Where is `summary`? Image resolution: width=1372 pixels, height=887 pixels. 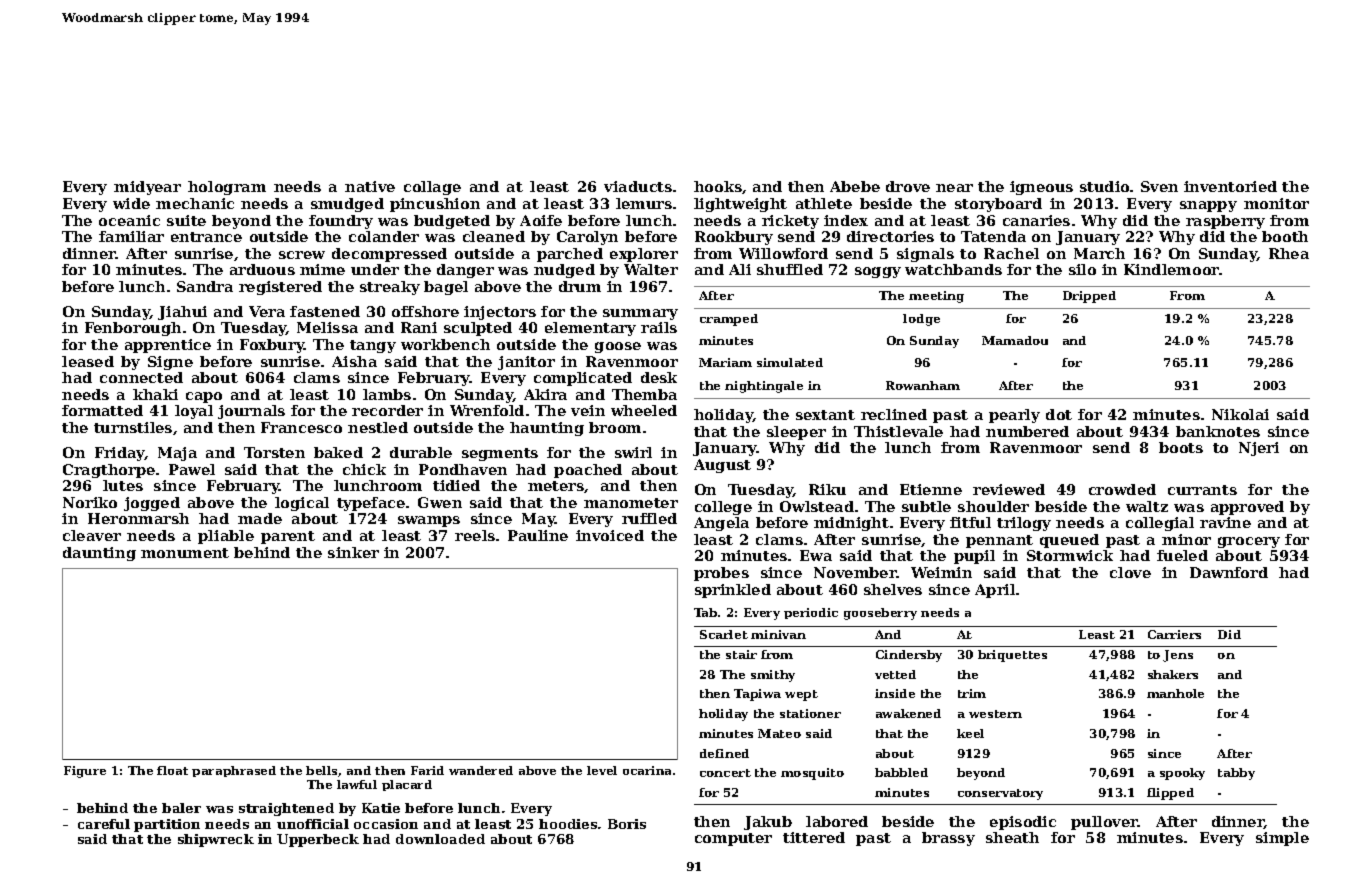 summary is located at coordinates (640, 314).
